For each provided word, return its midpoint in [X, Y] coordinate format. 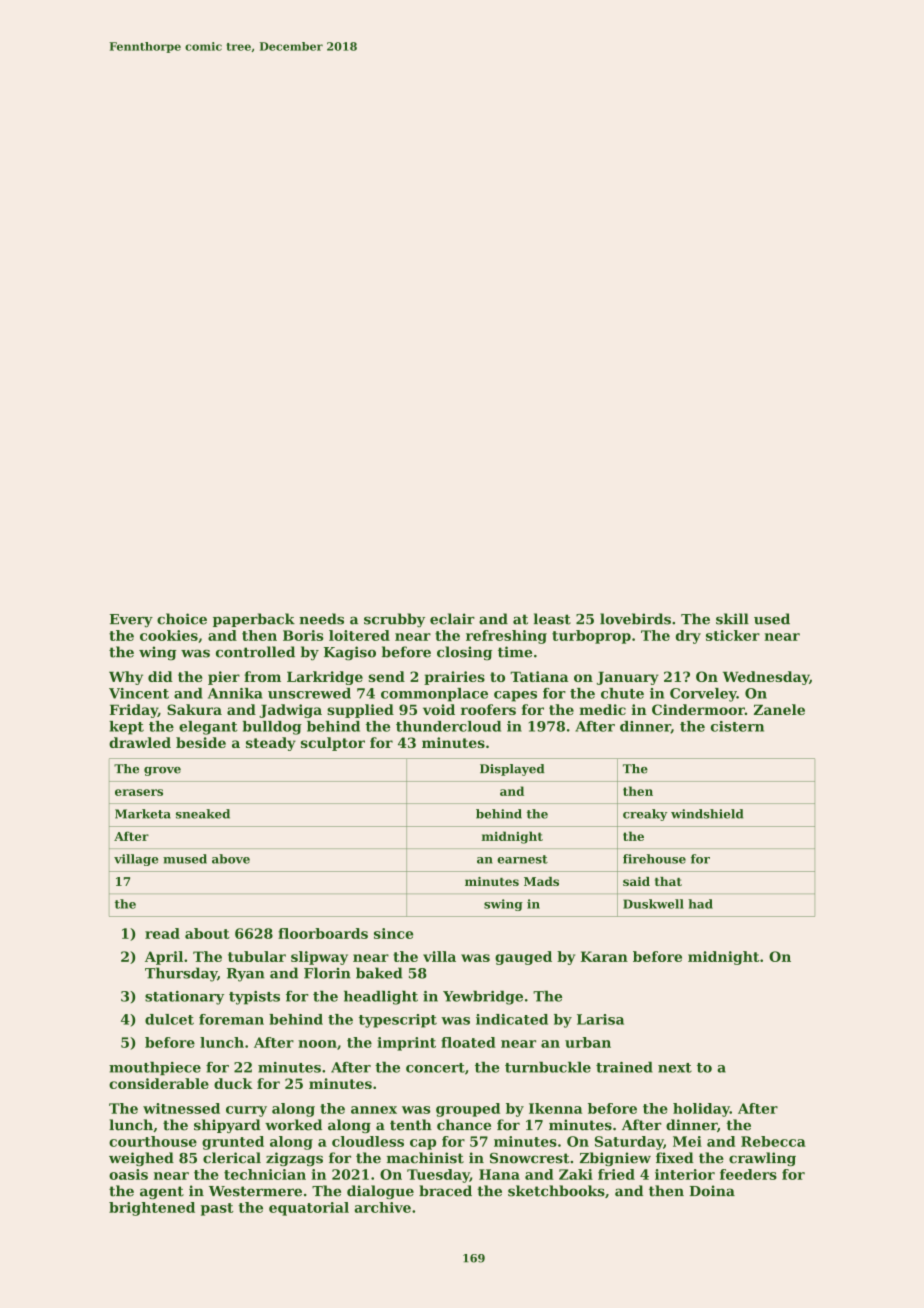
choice [182, 619]
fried [616, 1174]
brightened [152, 1209]
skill [732, 619]
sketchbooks [556, 1191]
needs [321, 619]
